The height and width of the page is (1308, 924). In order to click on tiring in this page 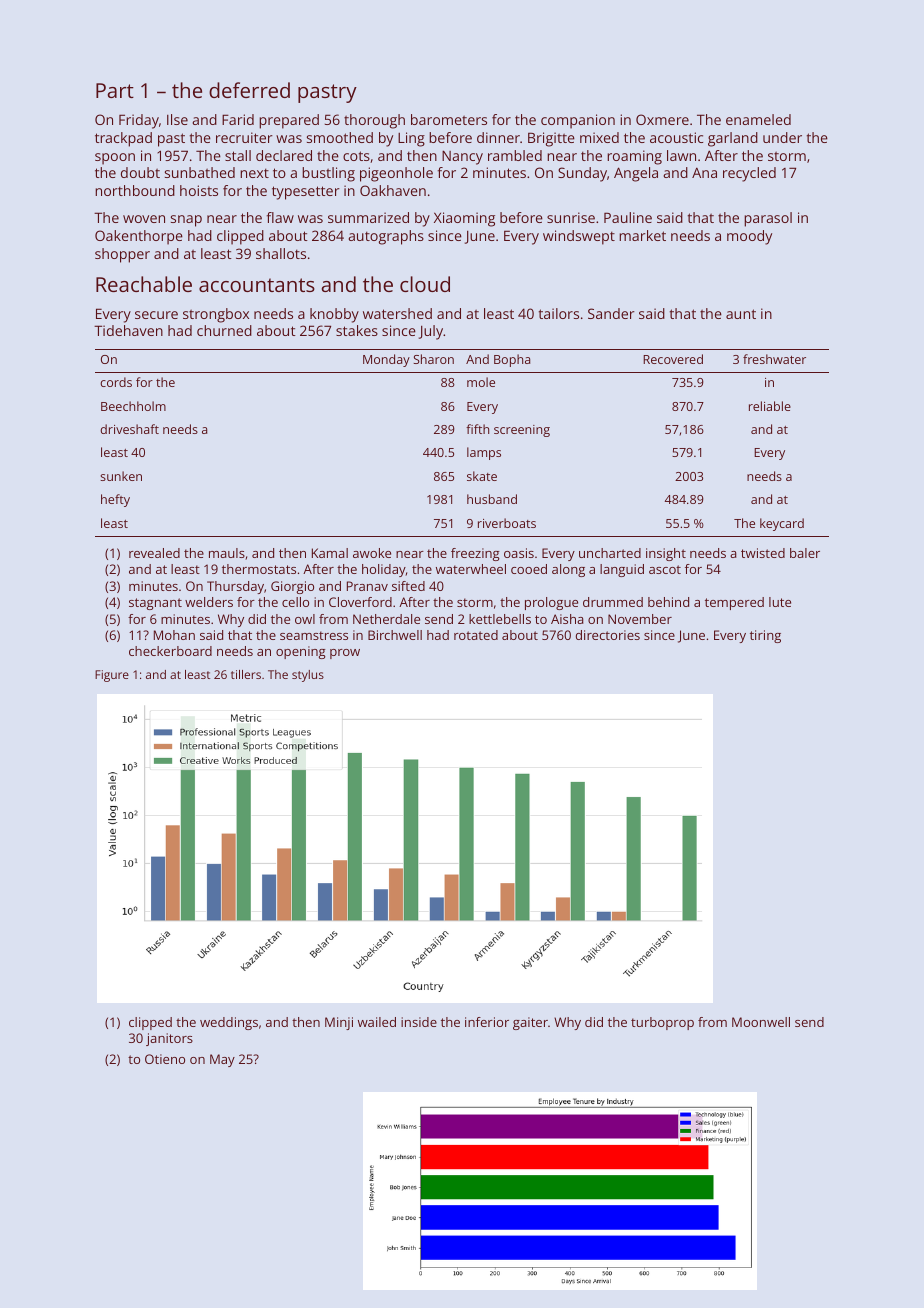, I will do `click(765, 636)`.
